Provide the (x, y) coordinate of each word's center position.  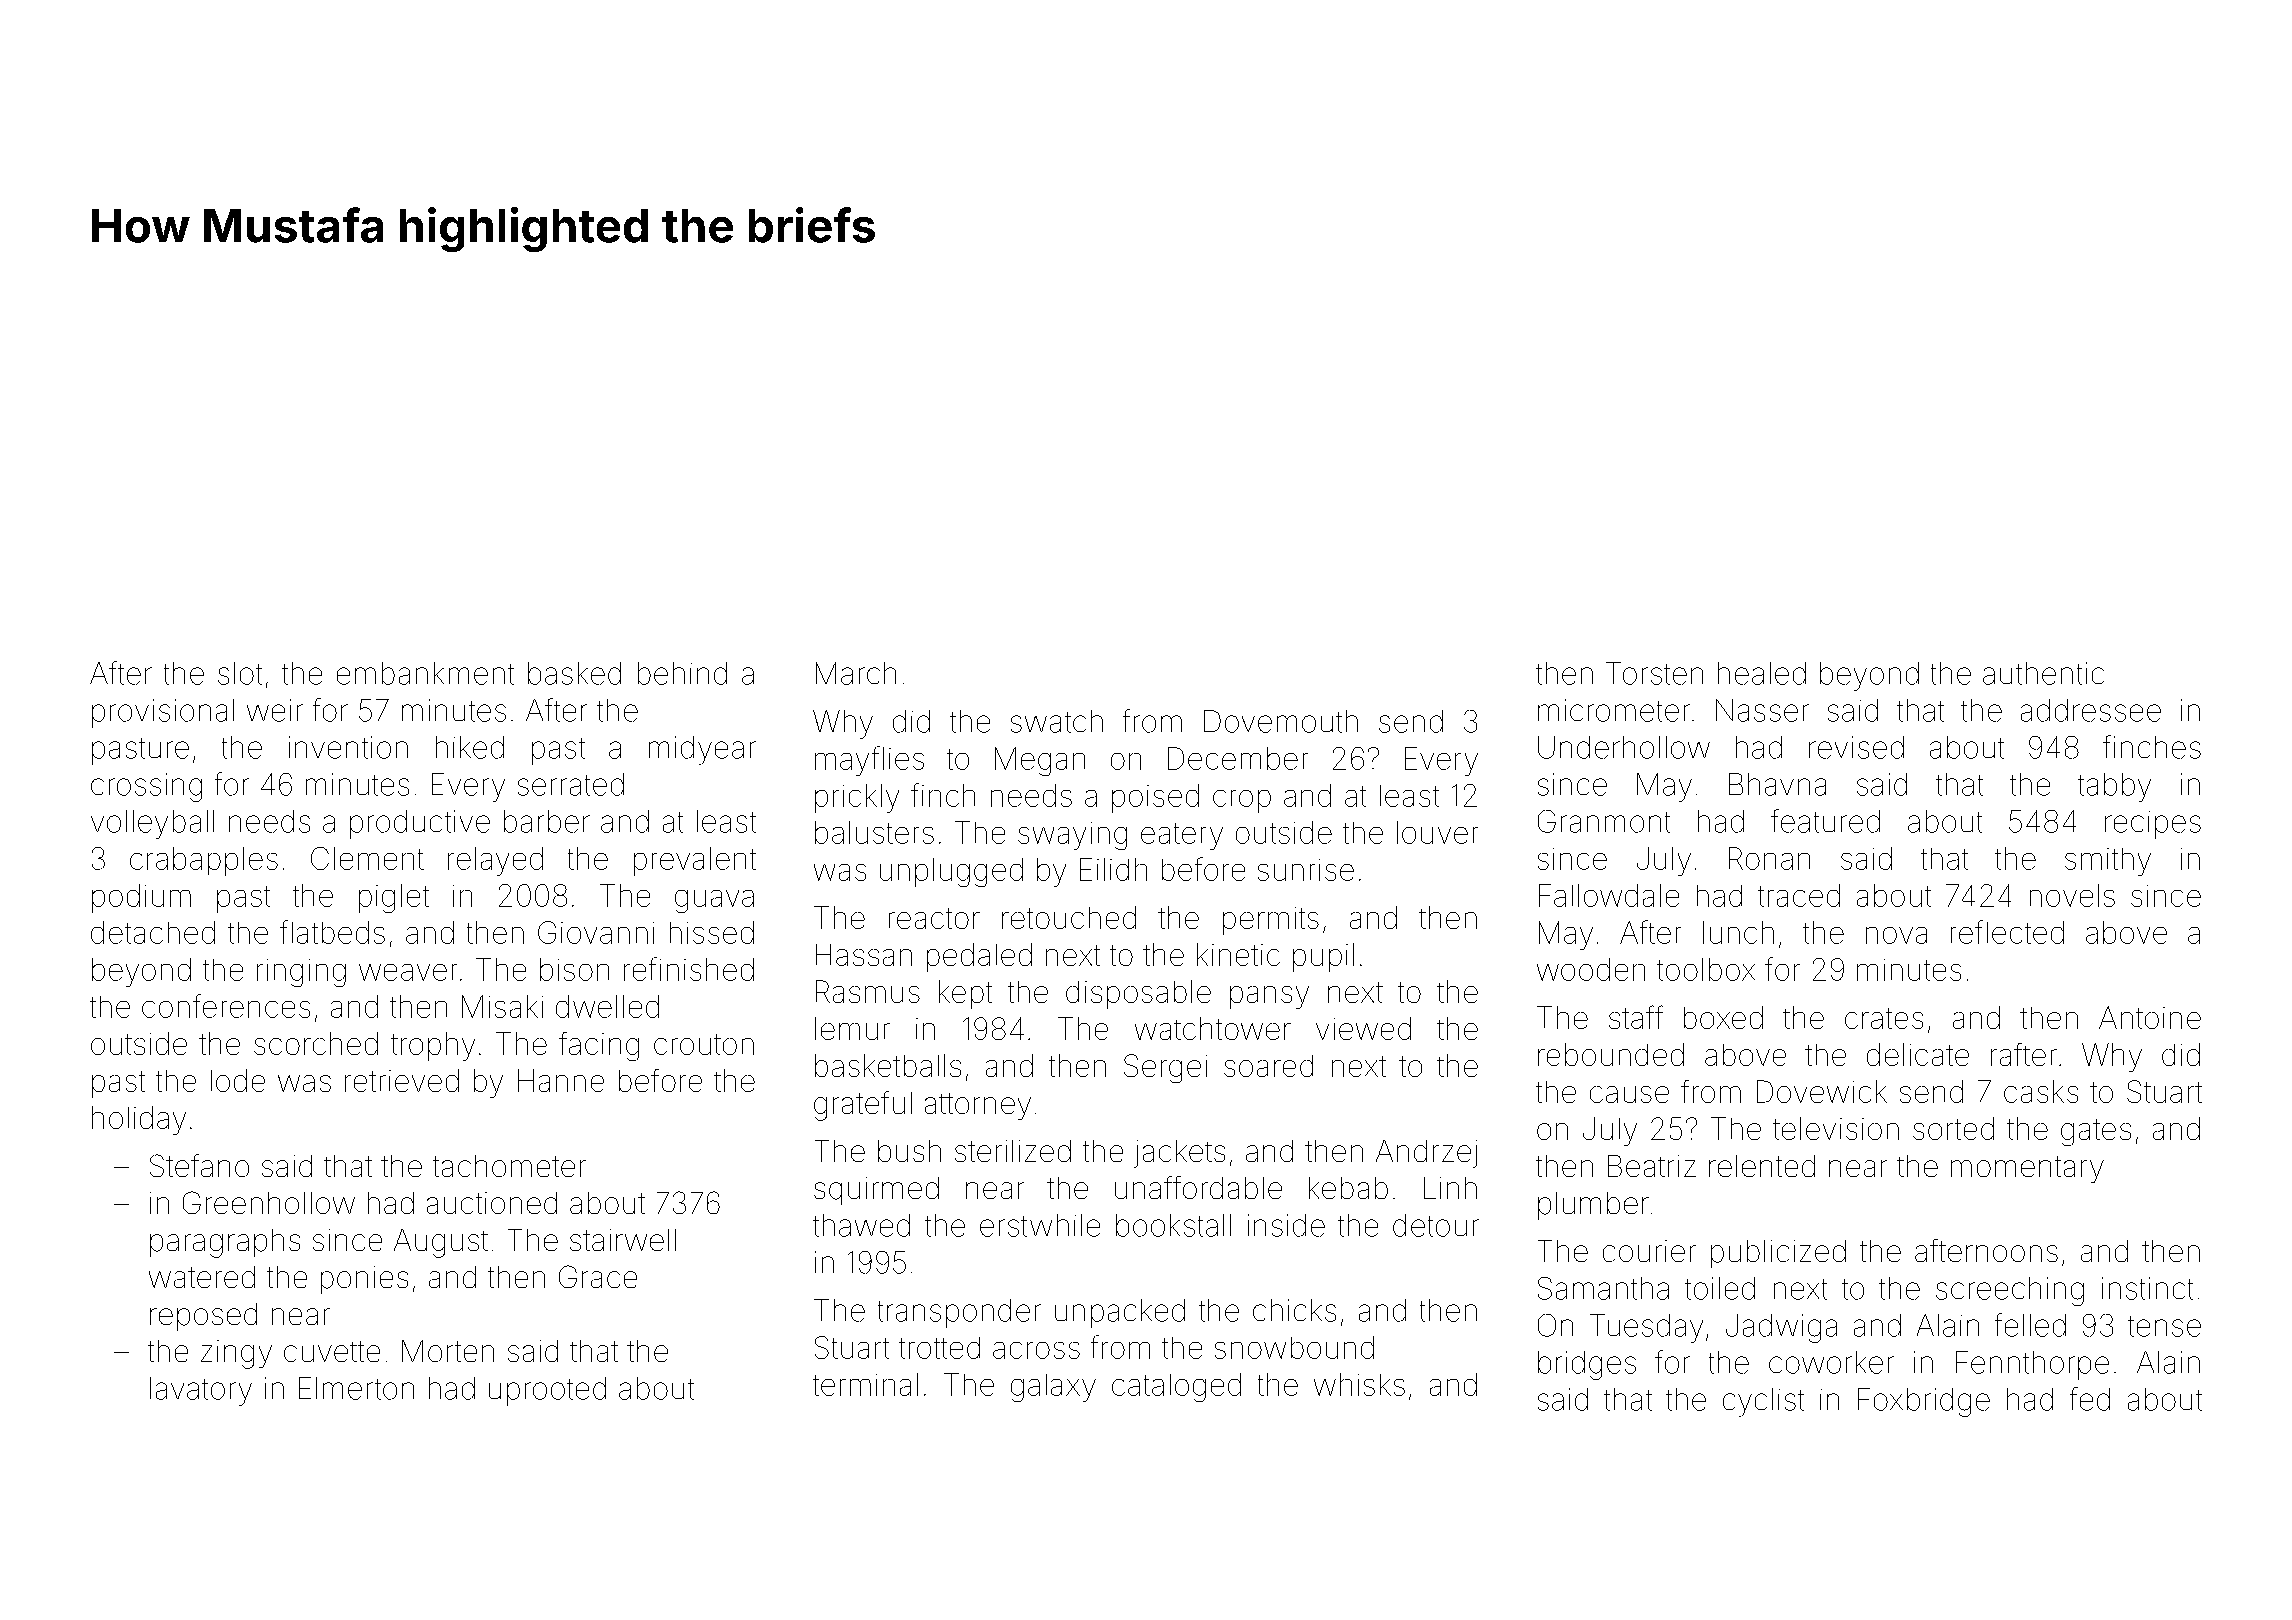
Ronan (1769, 858)
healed (1762, 673)
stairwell (623, 1240)
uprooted (547, 1391)
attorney (978, 1106)
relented (1762, 1166)
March (856, 673)
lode (238, 1080)
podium (141, 898)
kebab (1348, 1188)
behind (682, 673)
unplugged (951, 872)
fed (2090, 1399)
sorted (1953, 1128)
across (1036, 1350)
